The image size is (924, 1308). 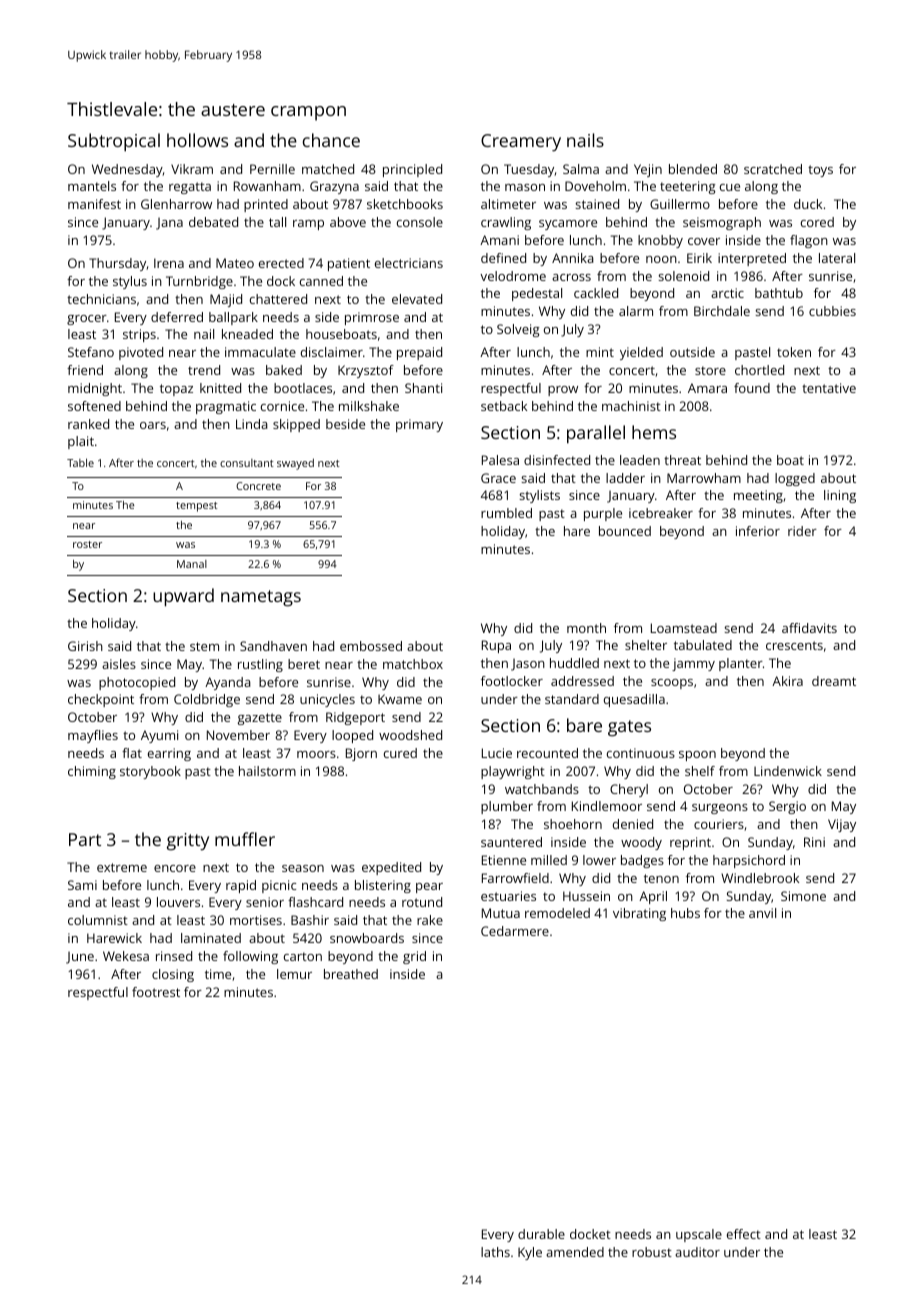 What do you see at coordinates (241, 886) in the page?
I see `rapid` at bounding box center [241, 886].
